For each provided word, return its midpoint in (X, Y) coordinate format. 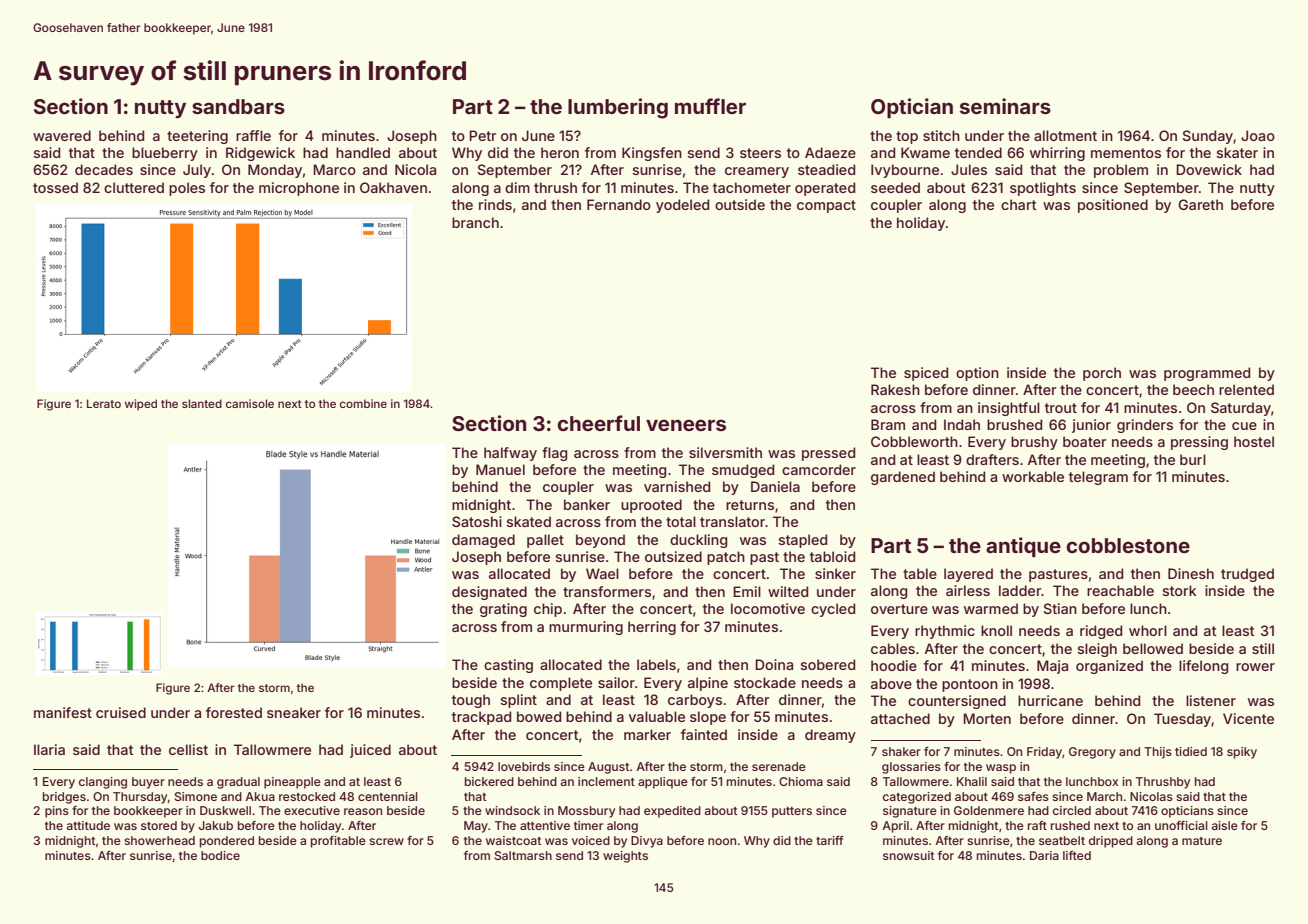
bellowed (1153, 648)
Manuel (500, 469)
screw (386, 841)
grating (503, 610)
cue (1244, 426)
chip (548, 610)
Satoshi (477, 521)
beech (1193, 389)
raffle (253, 135)
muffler (710, 106)
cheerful (598, 423)
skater (1237, 152)
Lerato (104, 403)
